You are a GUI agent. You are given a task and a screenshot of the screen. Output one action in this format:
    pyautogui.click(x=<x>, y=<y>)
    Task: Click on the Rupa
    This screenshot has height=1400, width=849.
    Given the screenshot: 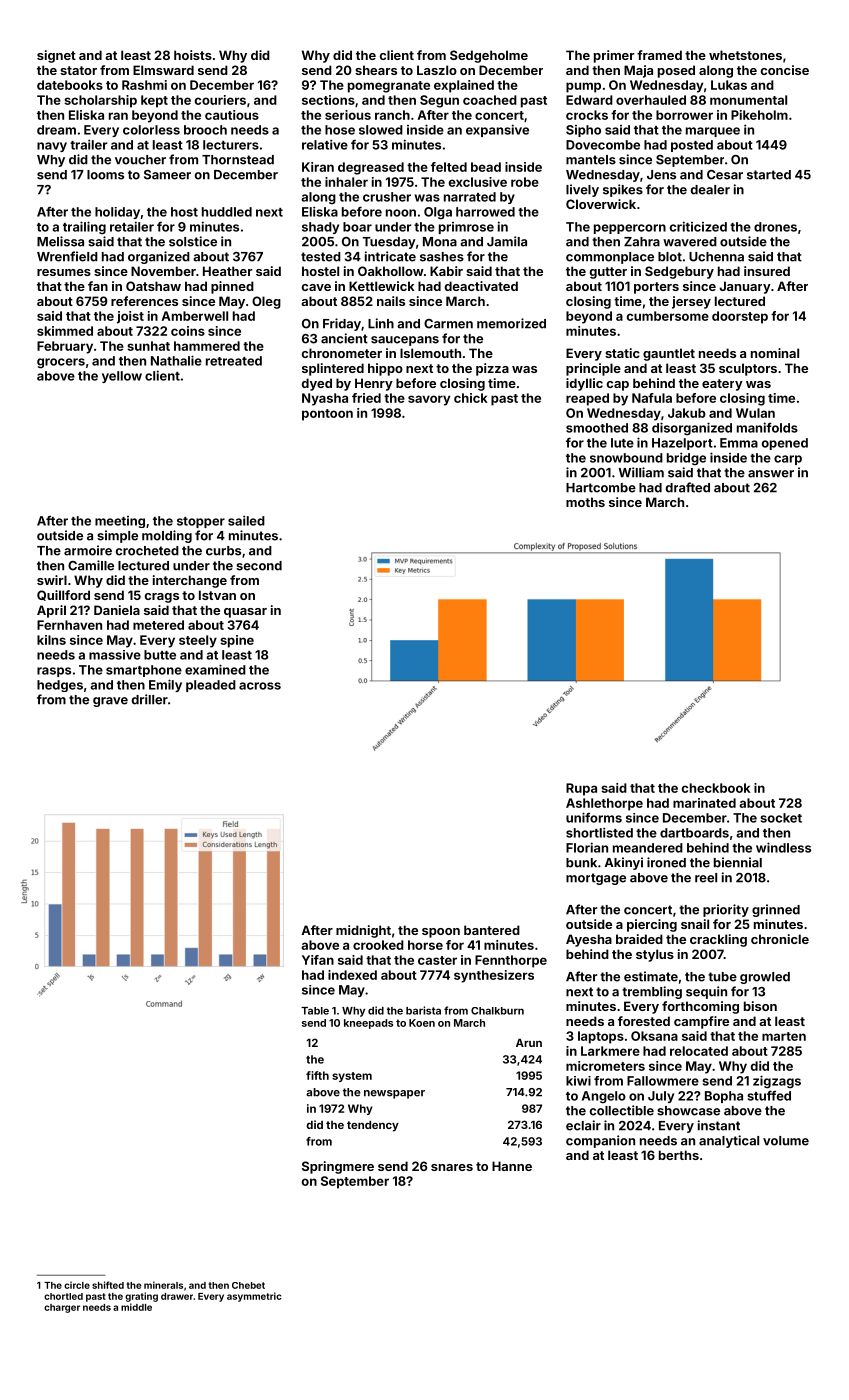 What is the action you would take?
    pyautogui.click(x=581, y=789)
